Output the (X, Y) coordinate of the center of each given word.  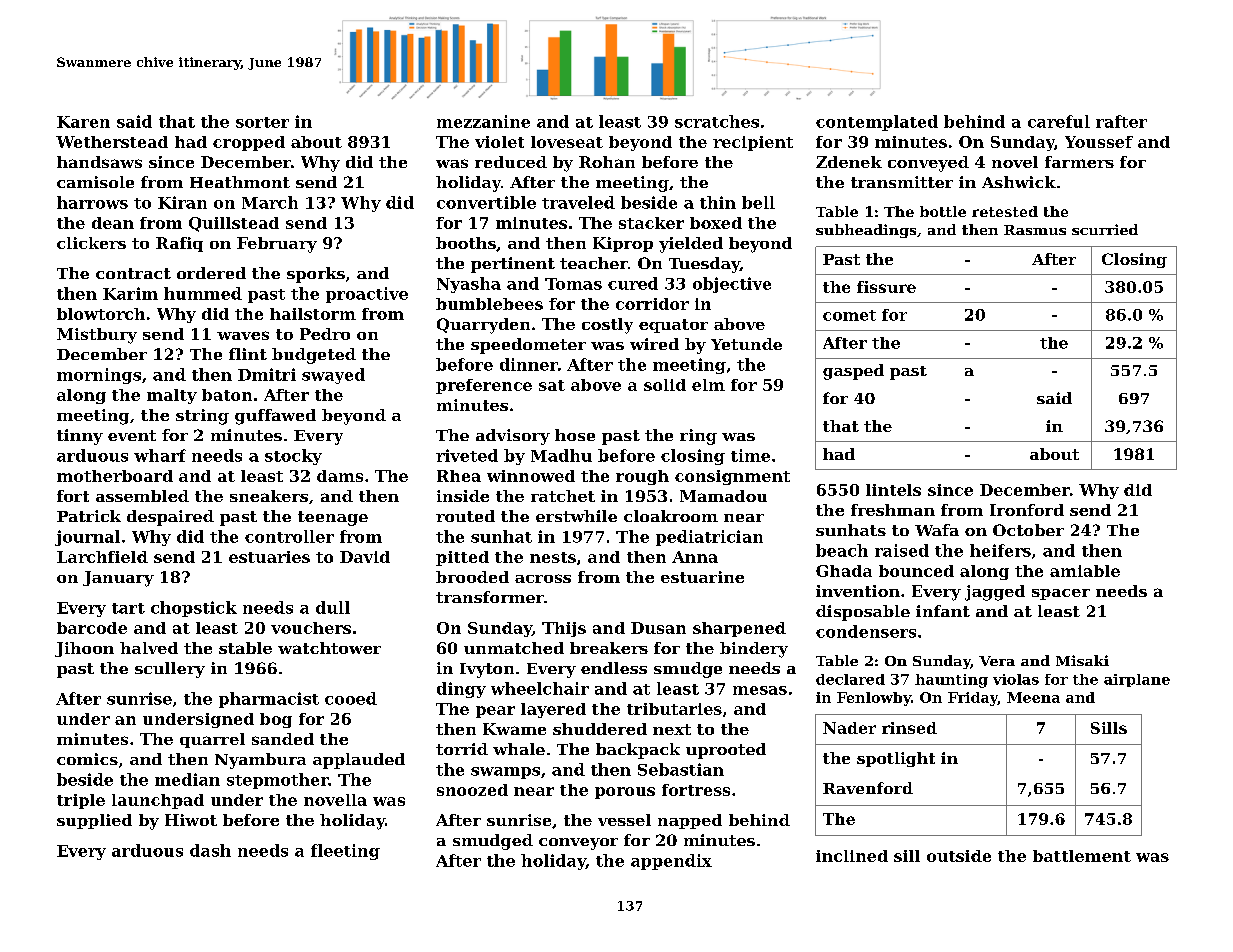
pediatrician (709, 538)
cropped (249, 143)
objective (732, 285)
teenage (333, 518)
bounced (916, 571)
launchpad (158, 801)
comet (849, 315)
